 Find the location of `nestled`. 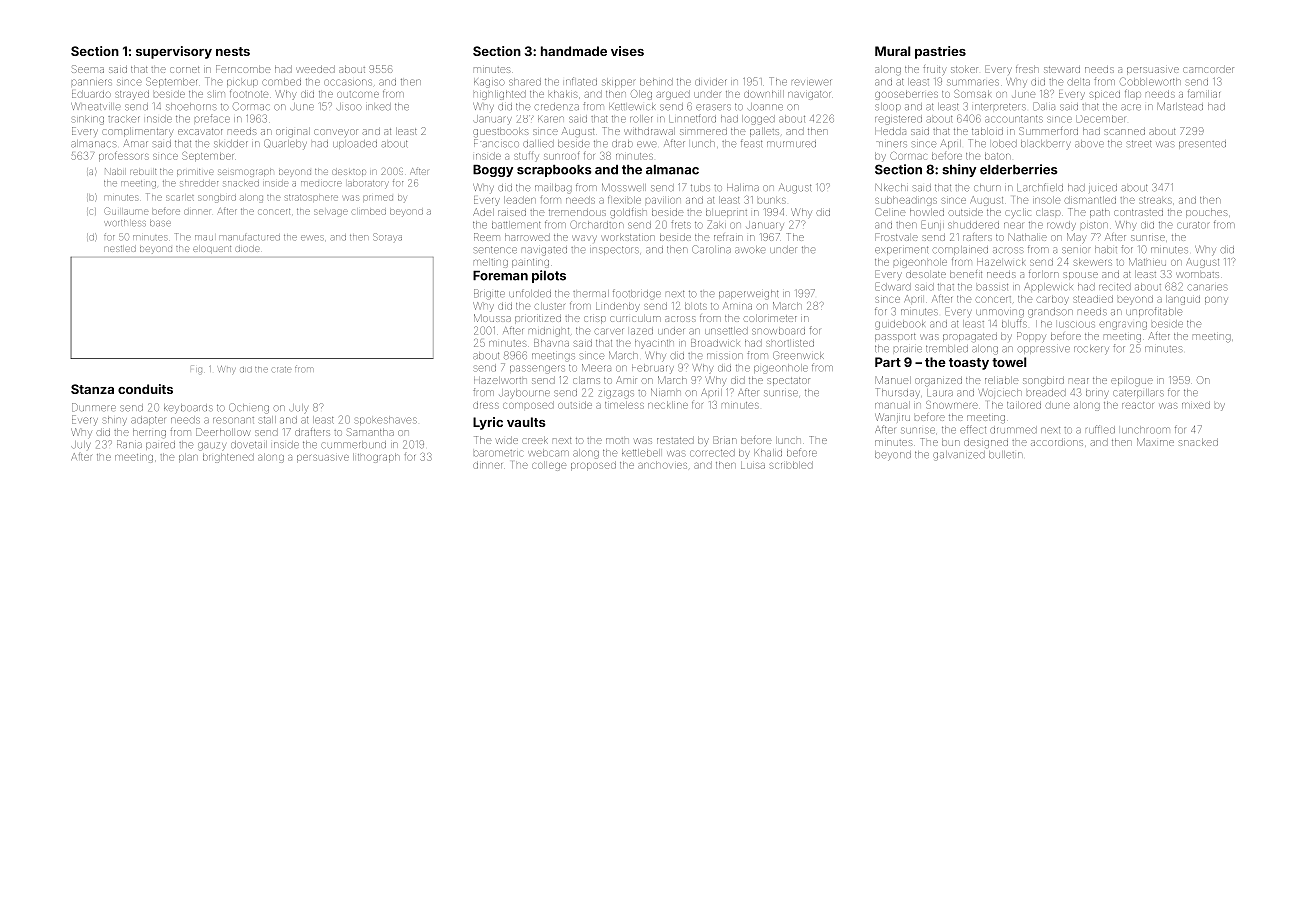

nestled is located at coordinates (120, 249).
